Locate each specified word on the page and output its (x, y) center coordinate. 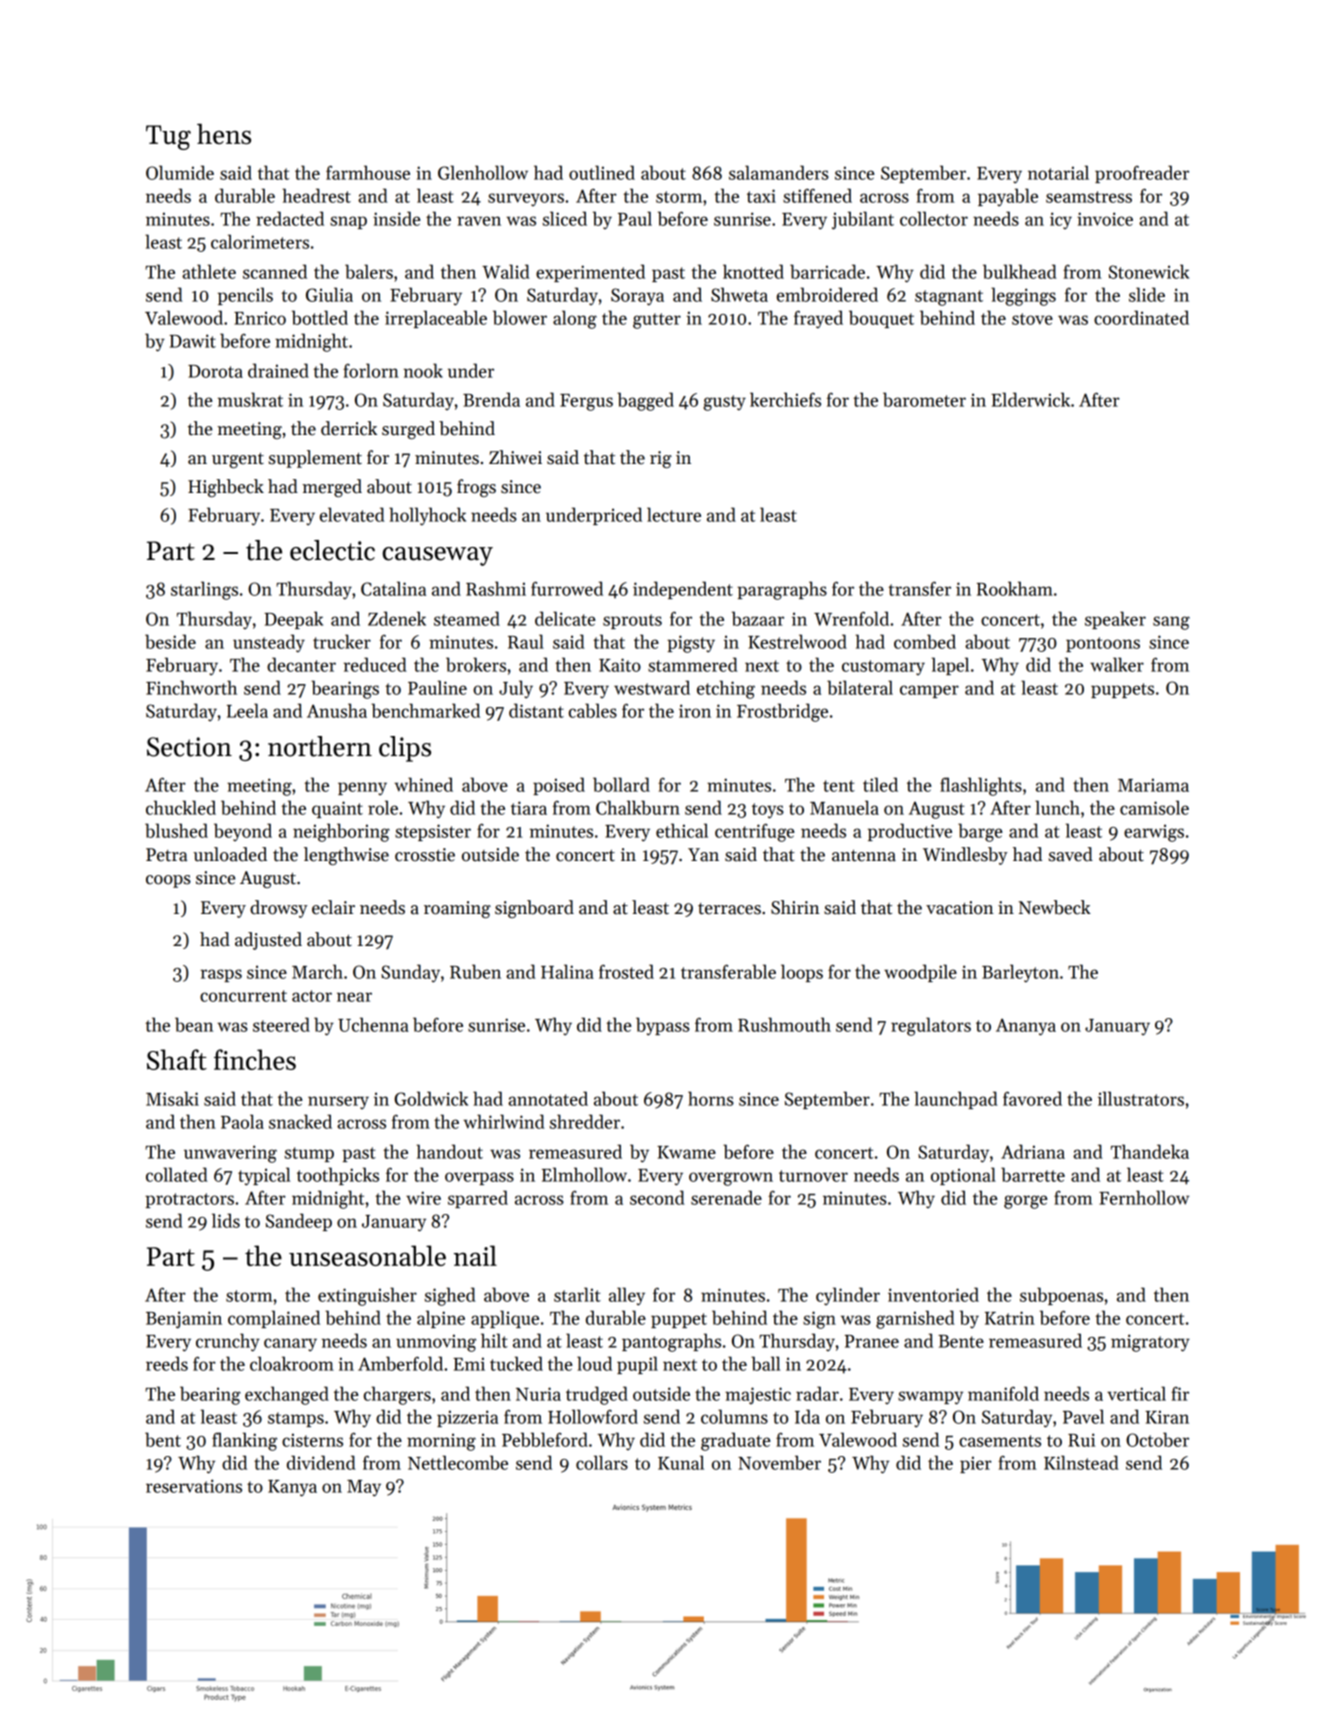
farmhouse (368, 172)
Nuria (538, 1394)
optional (963, 1176)
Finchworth (191, 687)
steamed (467, 618)
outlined (602, 172)
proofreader (1142, 174)
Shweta (739, 294)
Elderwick (1030, 399)
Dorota (215, 371)
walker (1117, 664)
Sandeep (299, 1222)
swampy (930, 1398)
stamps (296, 1419)
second (657, 1197)
